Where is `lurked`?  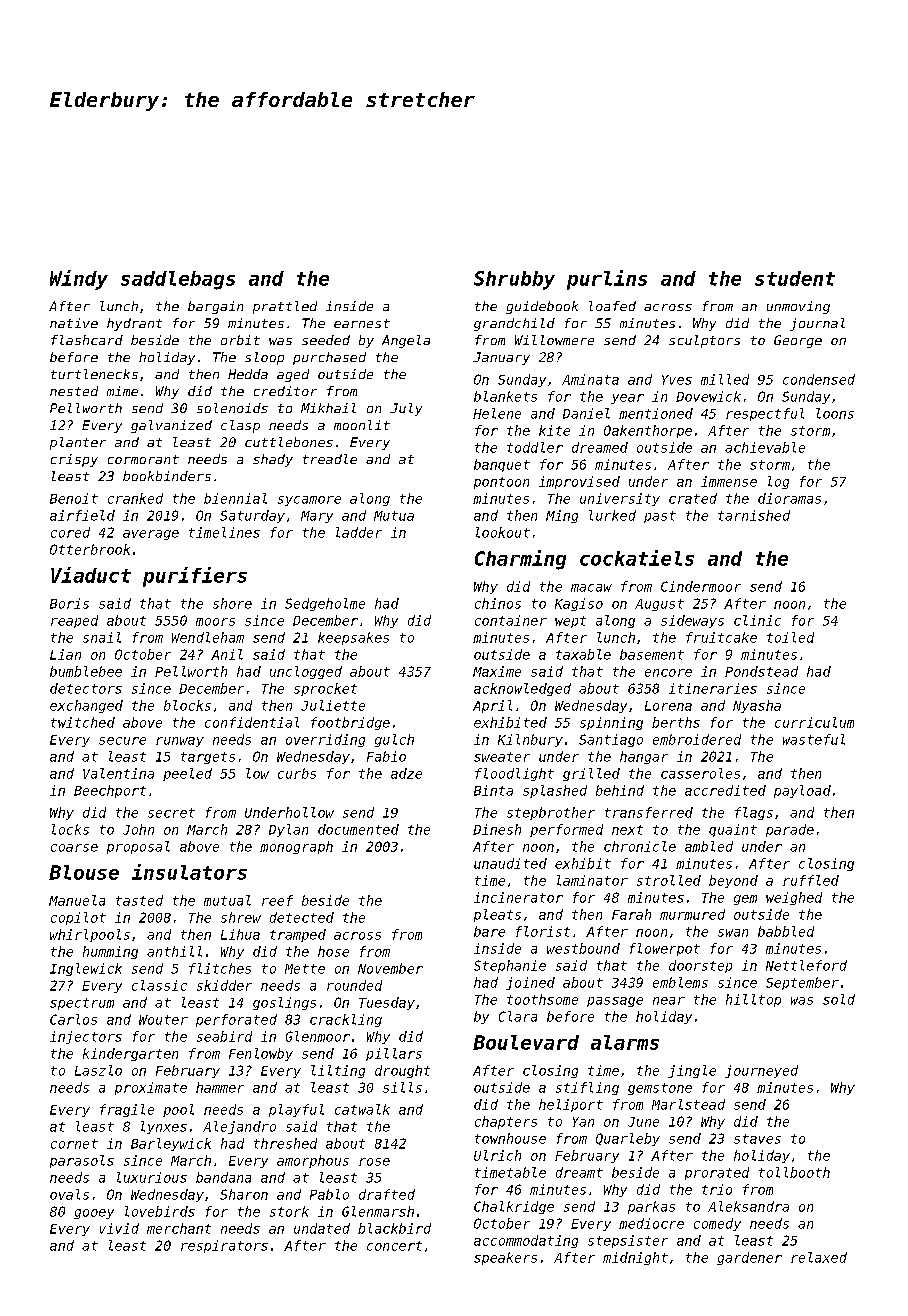 lurked is located at coordinates (612, 515).
